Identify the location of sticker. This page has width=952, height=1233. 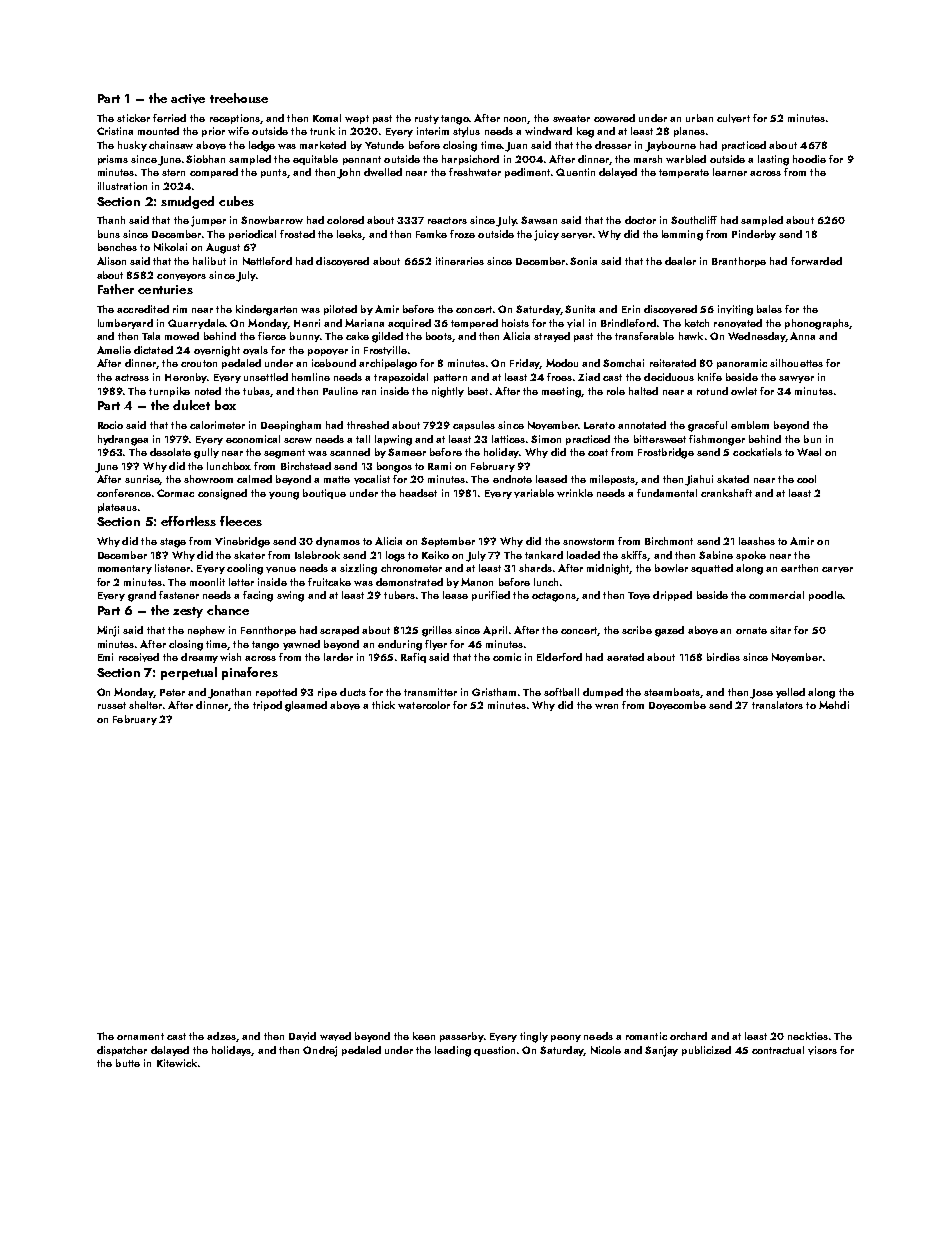
(133, 118).
